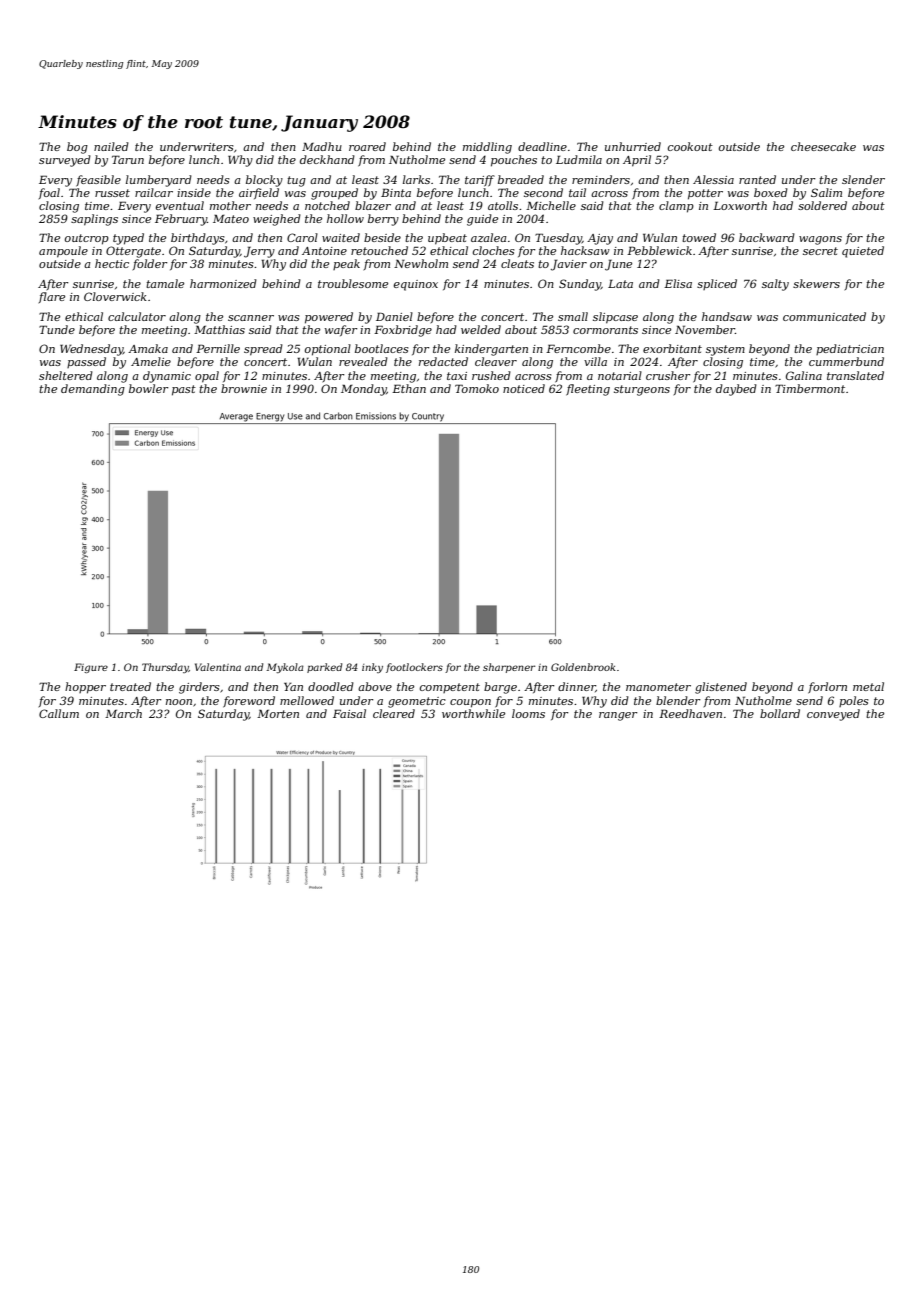  Describe the element at coordinates (863, 252) in the screenshot. I see `quieted` at that location.
